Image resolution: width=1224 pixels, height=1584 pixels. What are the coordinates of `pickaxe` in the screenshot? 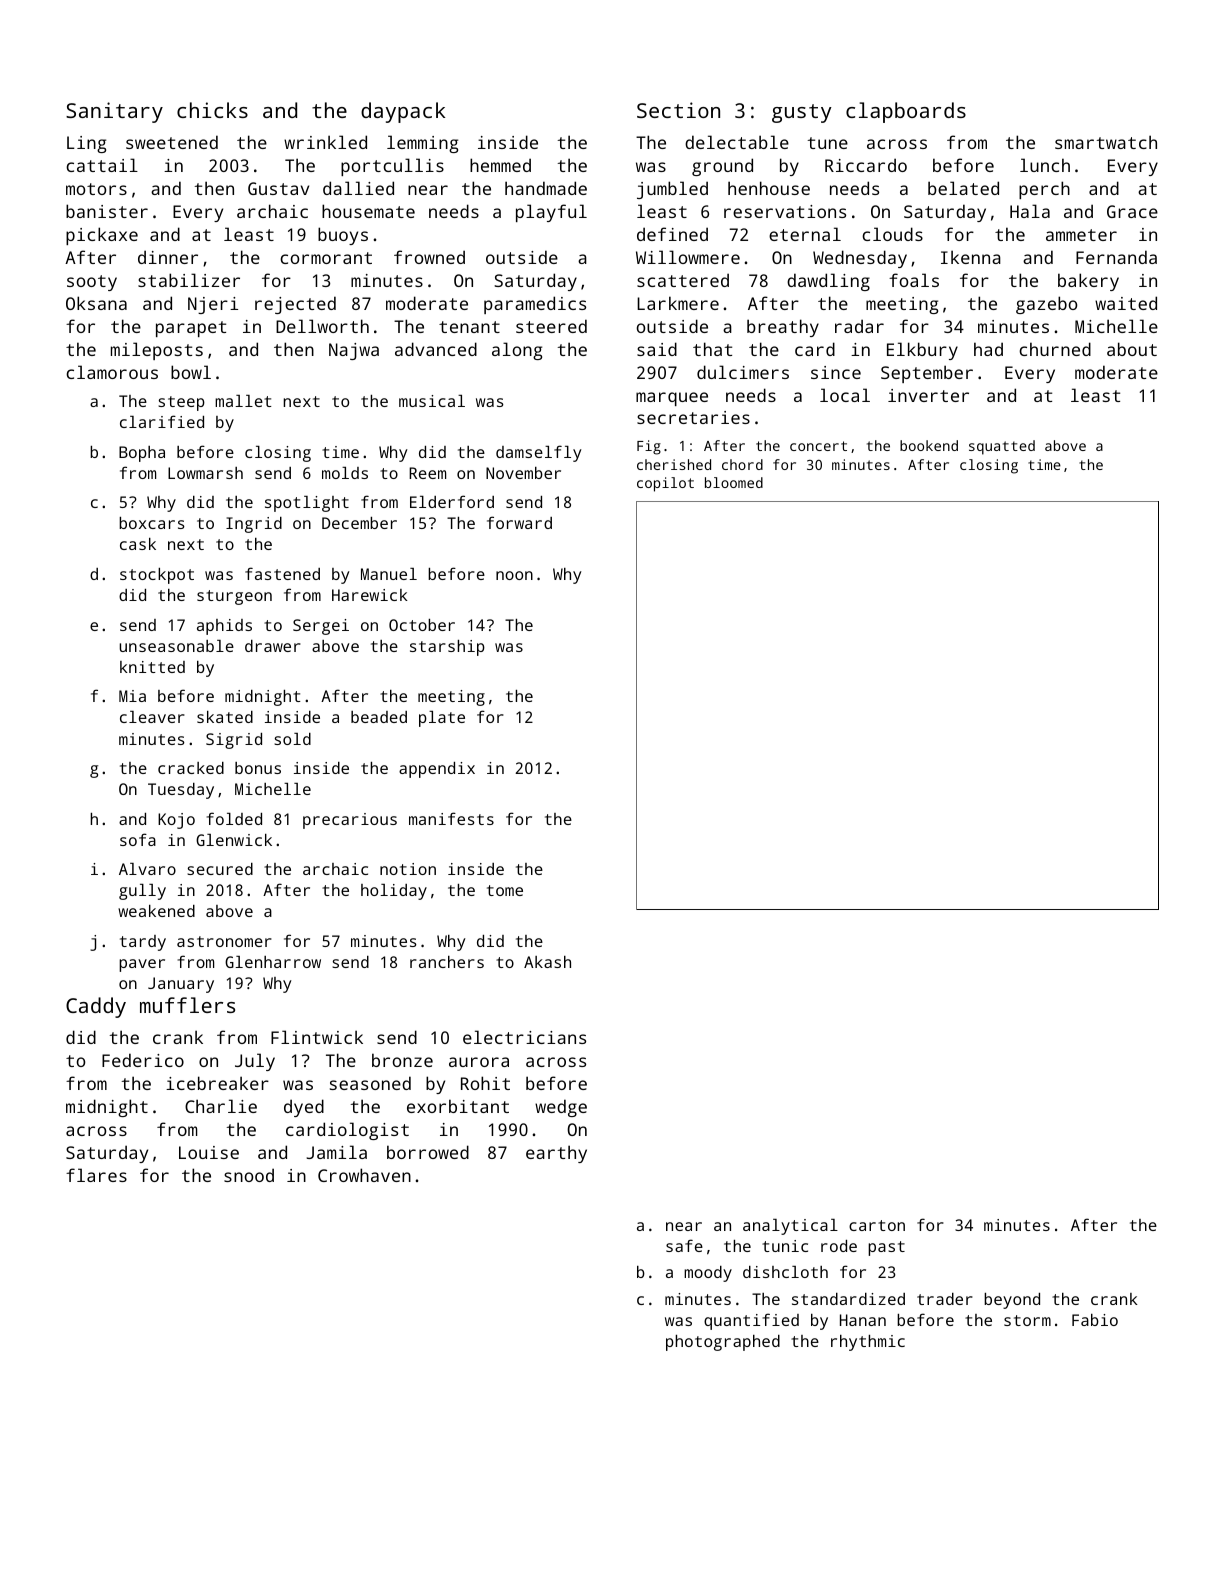 It's located at (102, 236).
